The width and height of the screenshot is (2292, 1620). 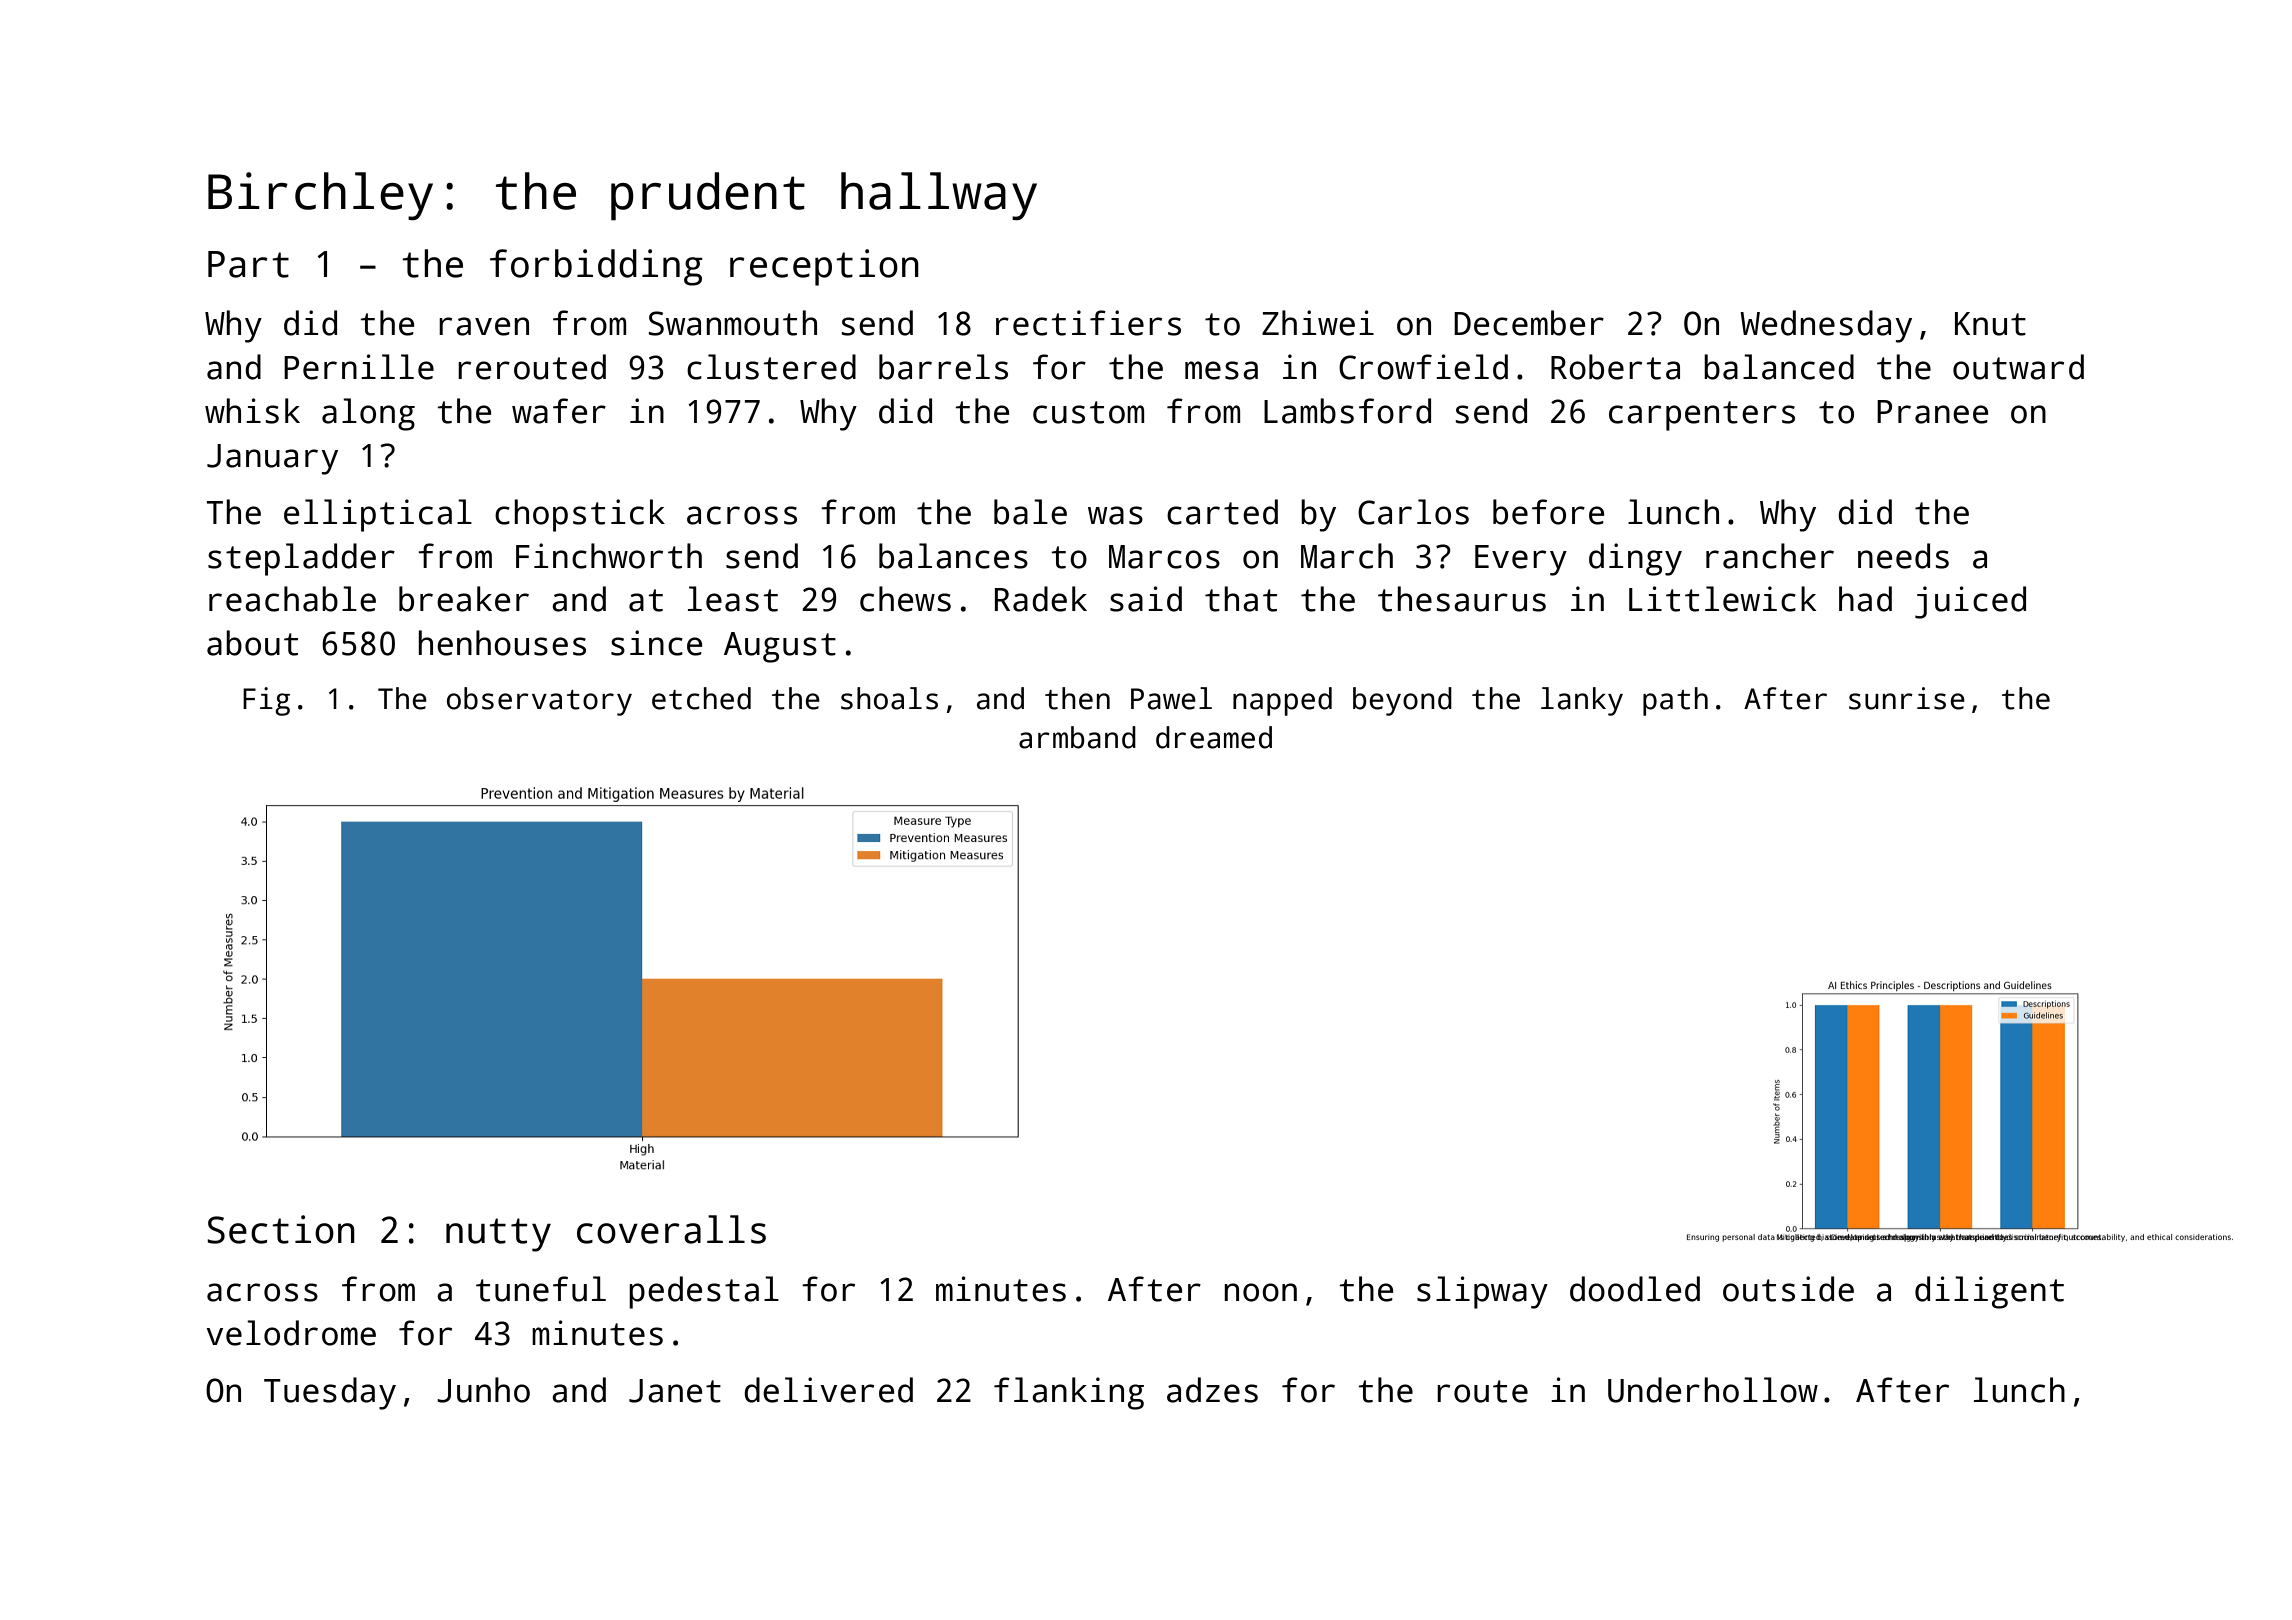 What do you see at coordinates (281, 1229) in the screenshot?
I see `Section` at bounding box center [281, 1229].
